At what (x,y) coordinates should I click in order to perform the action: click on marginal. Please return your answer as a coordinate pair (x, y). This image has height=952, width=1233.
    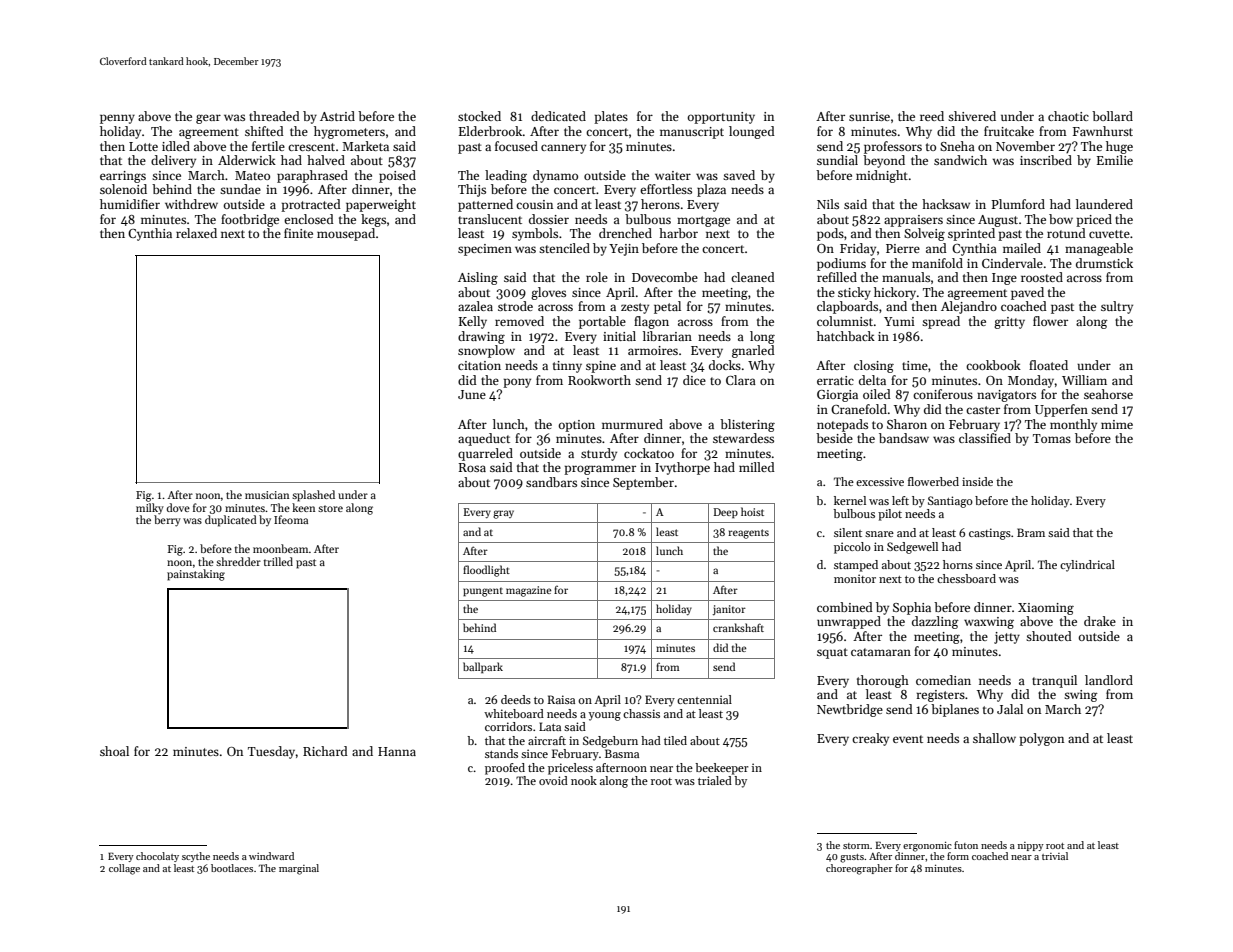
    Looking at the image, I should click on (299, 869).
